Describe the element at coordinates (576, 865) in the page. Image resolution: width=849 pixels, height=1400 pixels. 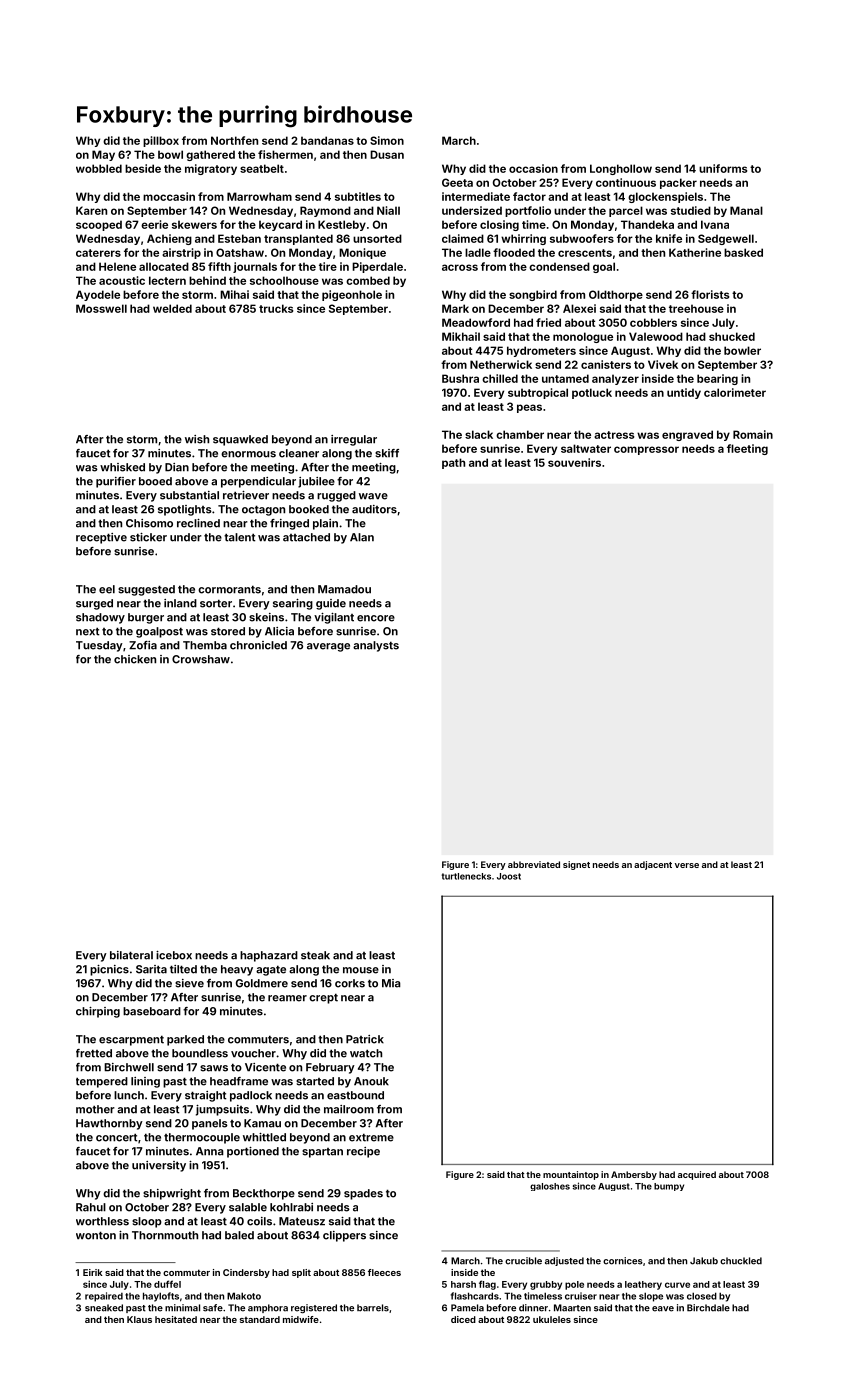
I see `signet` at that location.
